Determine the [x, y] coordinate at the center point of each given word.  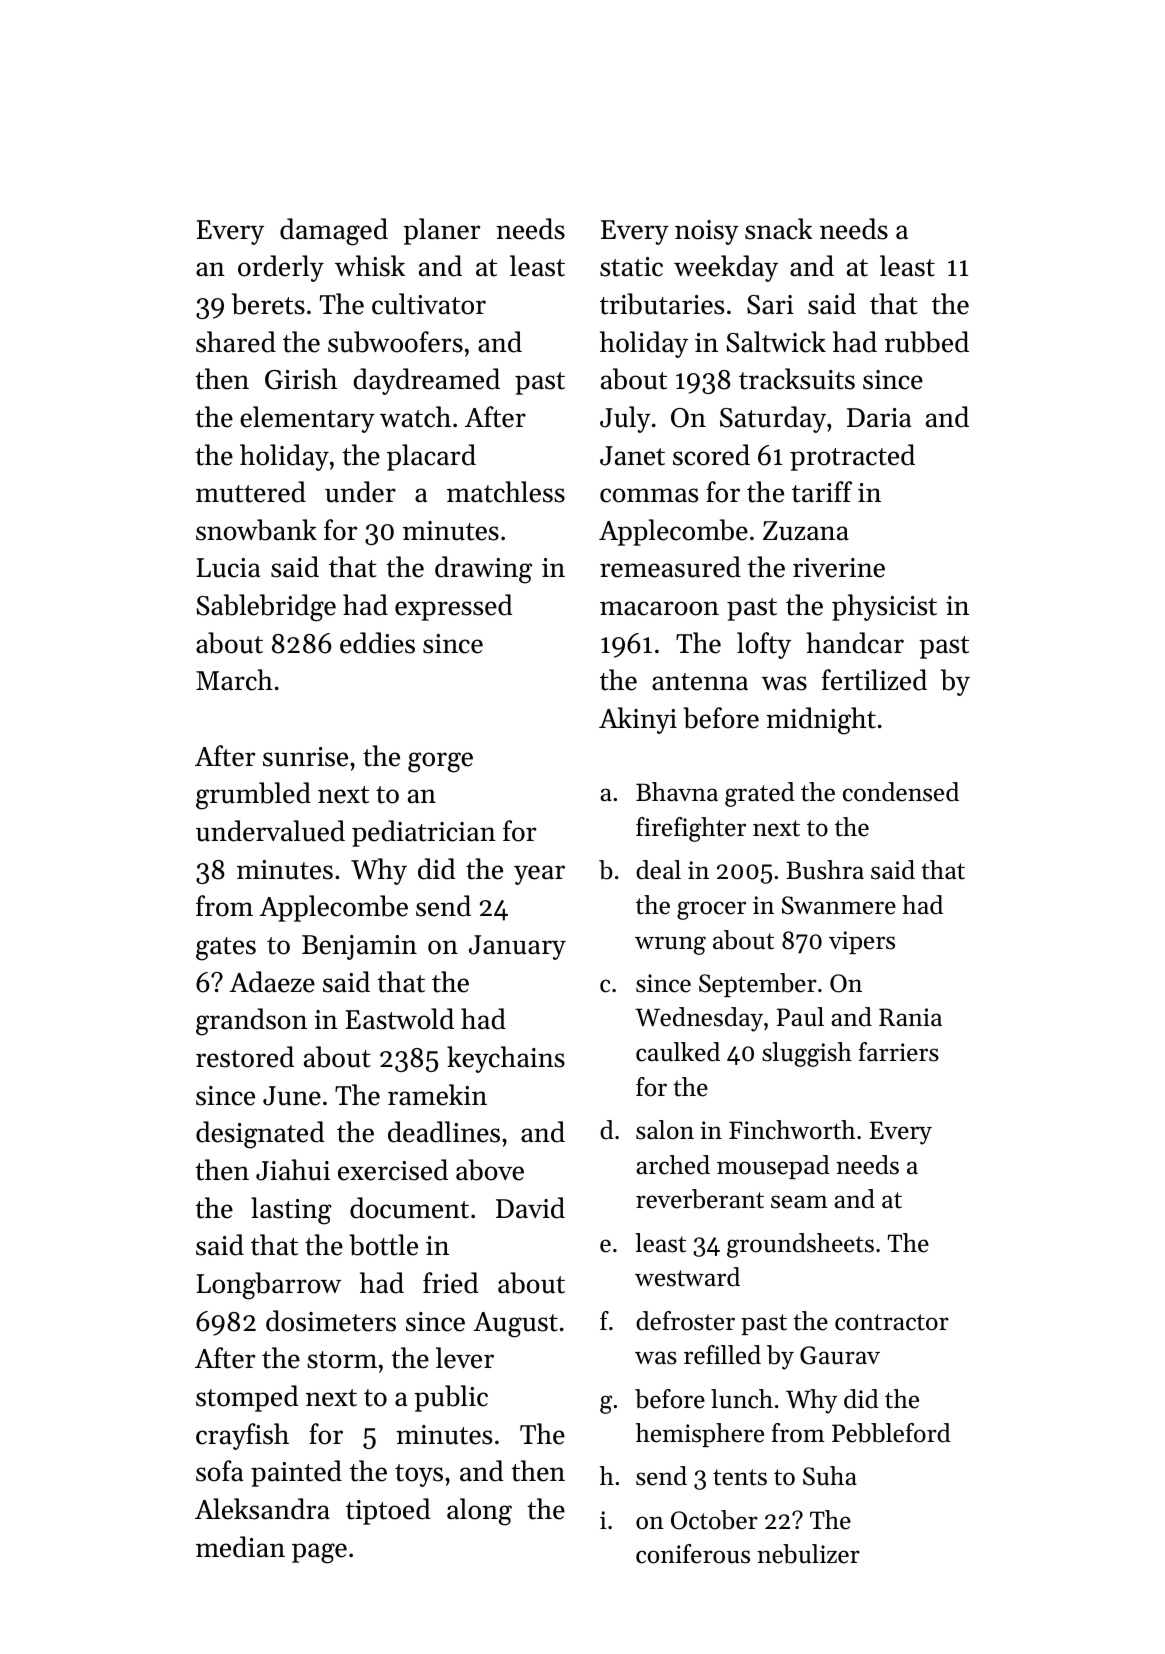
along [479, 1512]
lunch [742, 1399]
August [515, 1325]
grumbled [253, 796]
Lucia [228, 568]
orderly [281, 268]
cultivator [429, 304]
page [319, 1553]
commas [649, 495]
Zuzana [806, 531]
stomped [247, 1398]
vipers [862, 942]
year [539, 875]
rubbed [927, 342]
